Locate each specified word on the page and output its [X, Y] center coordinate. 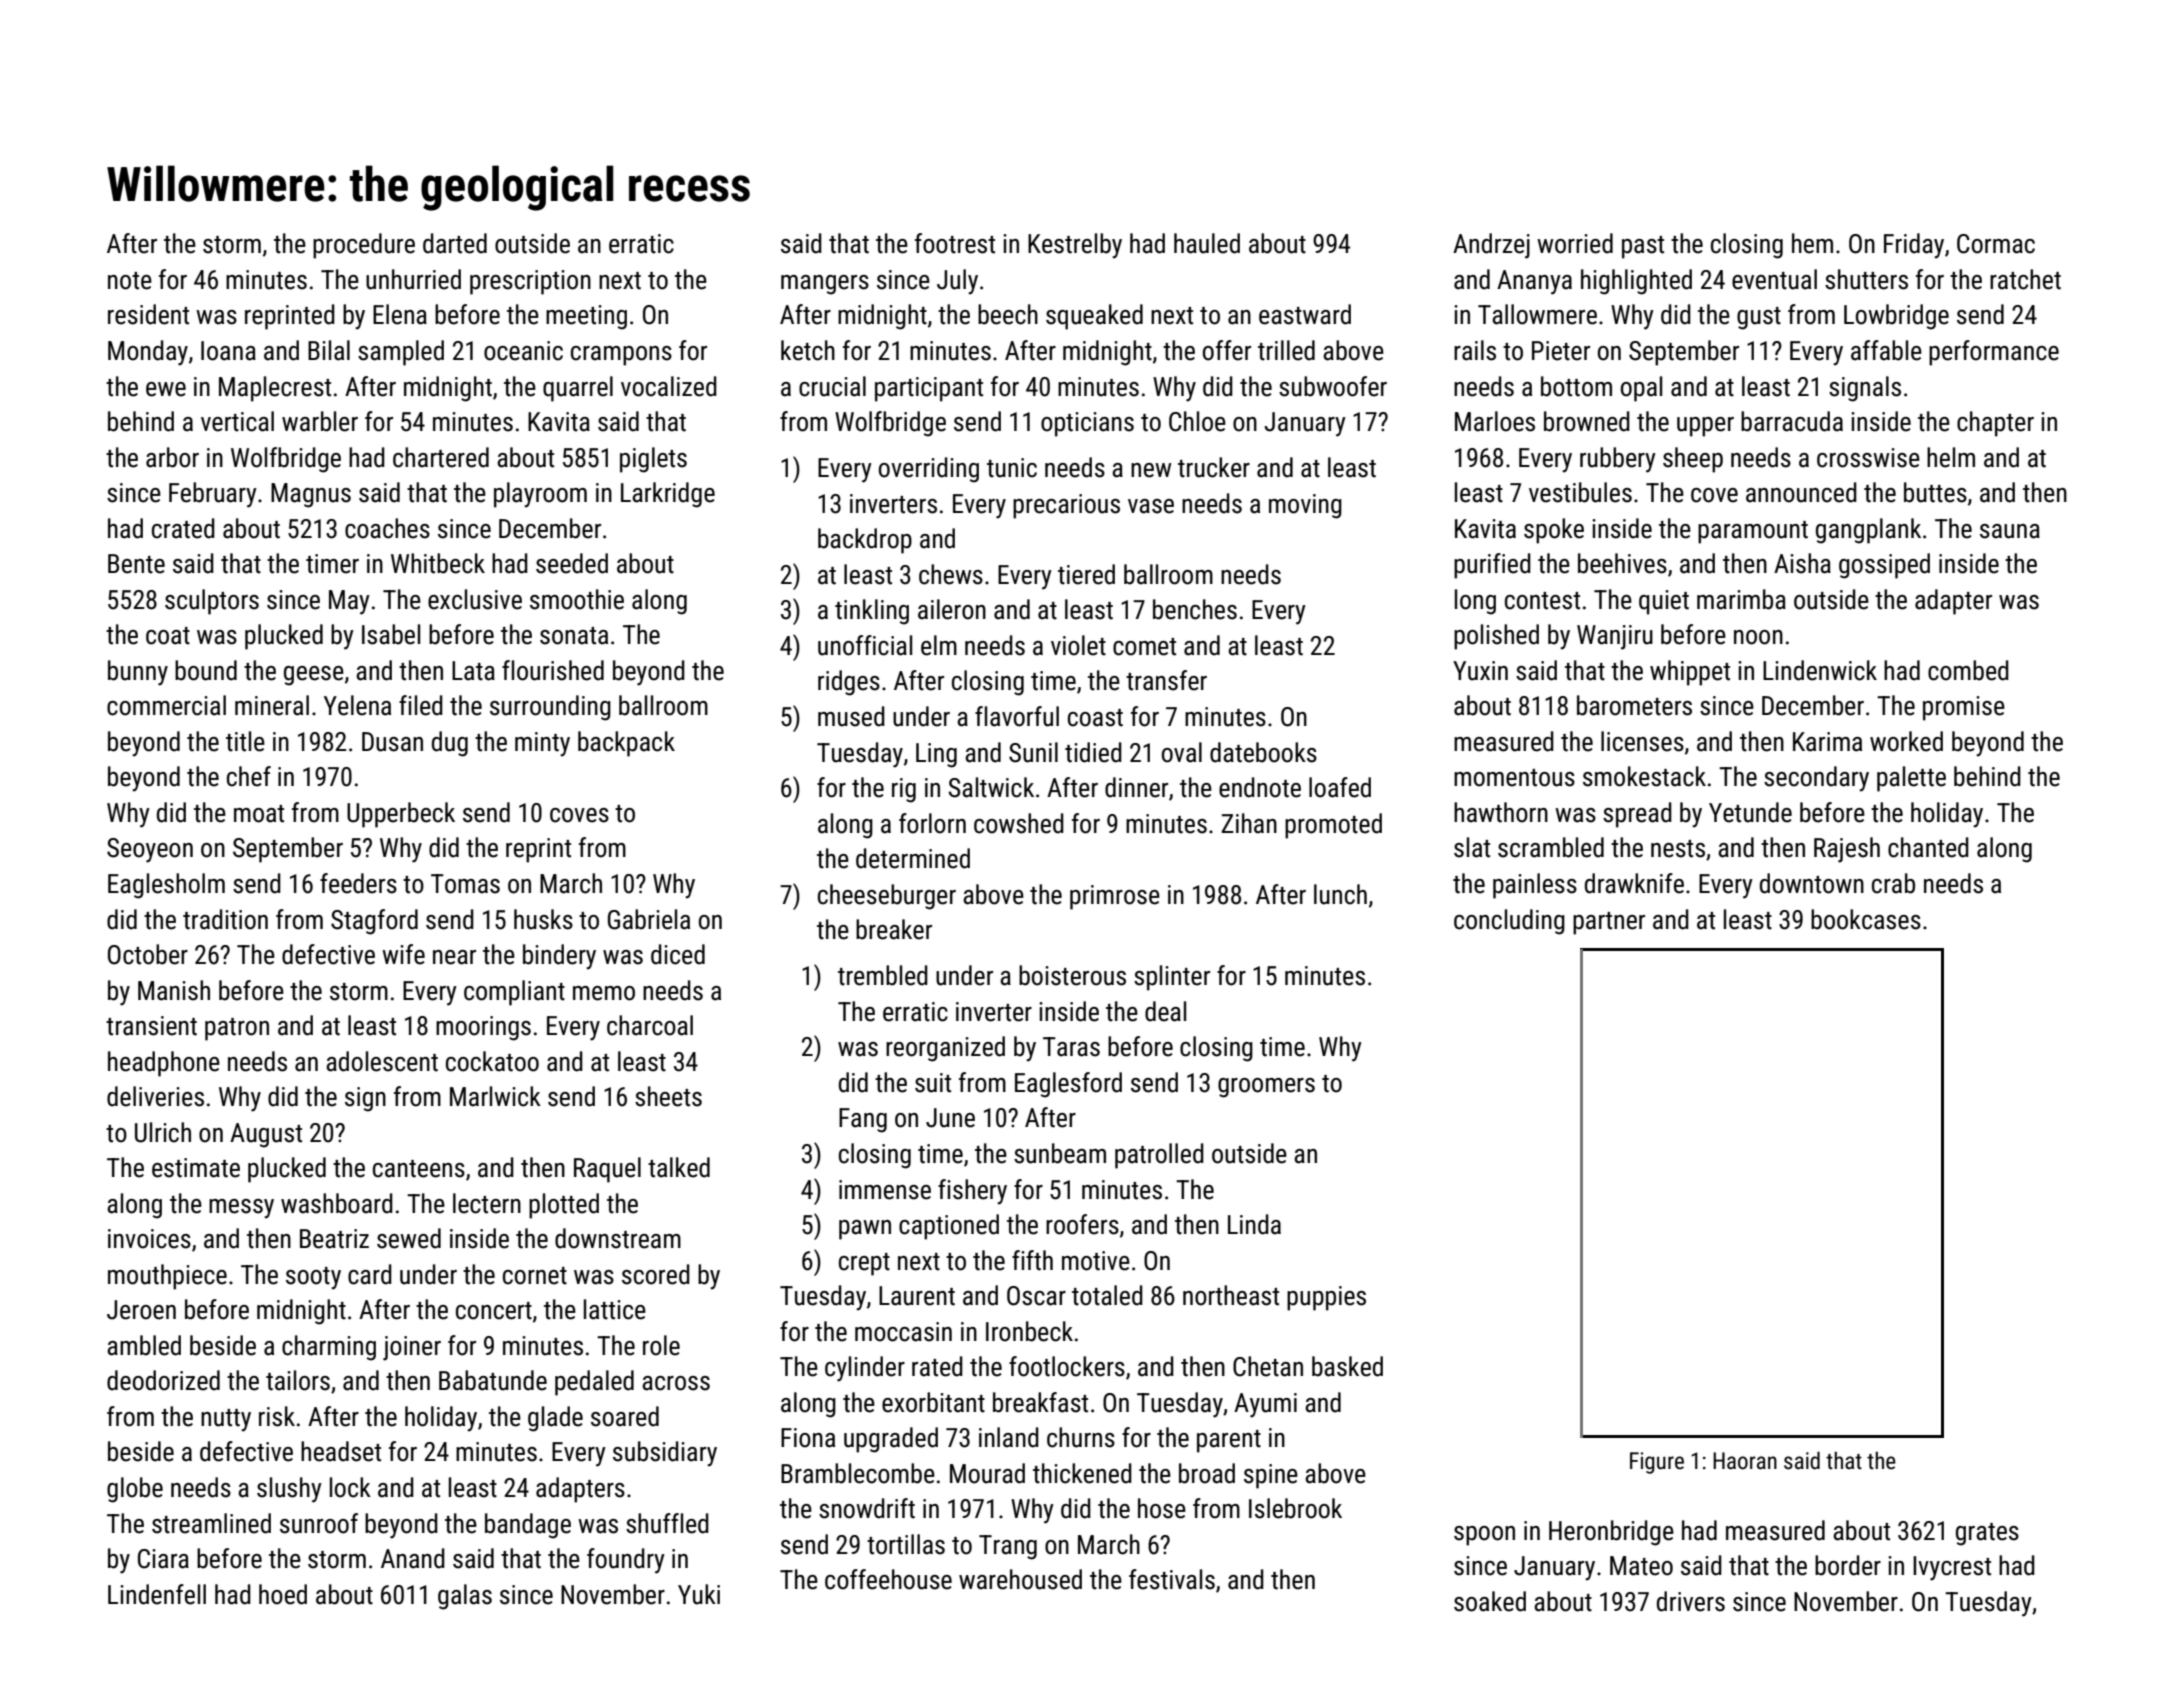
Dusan [392, 742]
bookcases [1866, 919]
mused [851, 716]
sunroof [319, 1523]
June [950, 1118]
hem [1812, 243]
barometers [1634, 705]
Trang [1008, 1547]
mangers [825, 285]
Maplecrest [275, 389]
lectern [487, 1203]
